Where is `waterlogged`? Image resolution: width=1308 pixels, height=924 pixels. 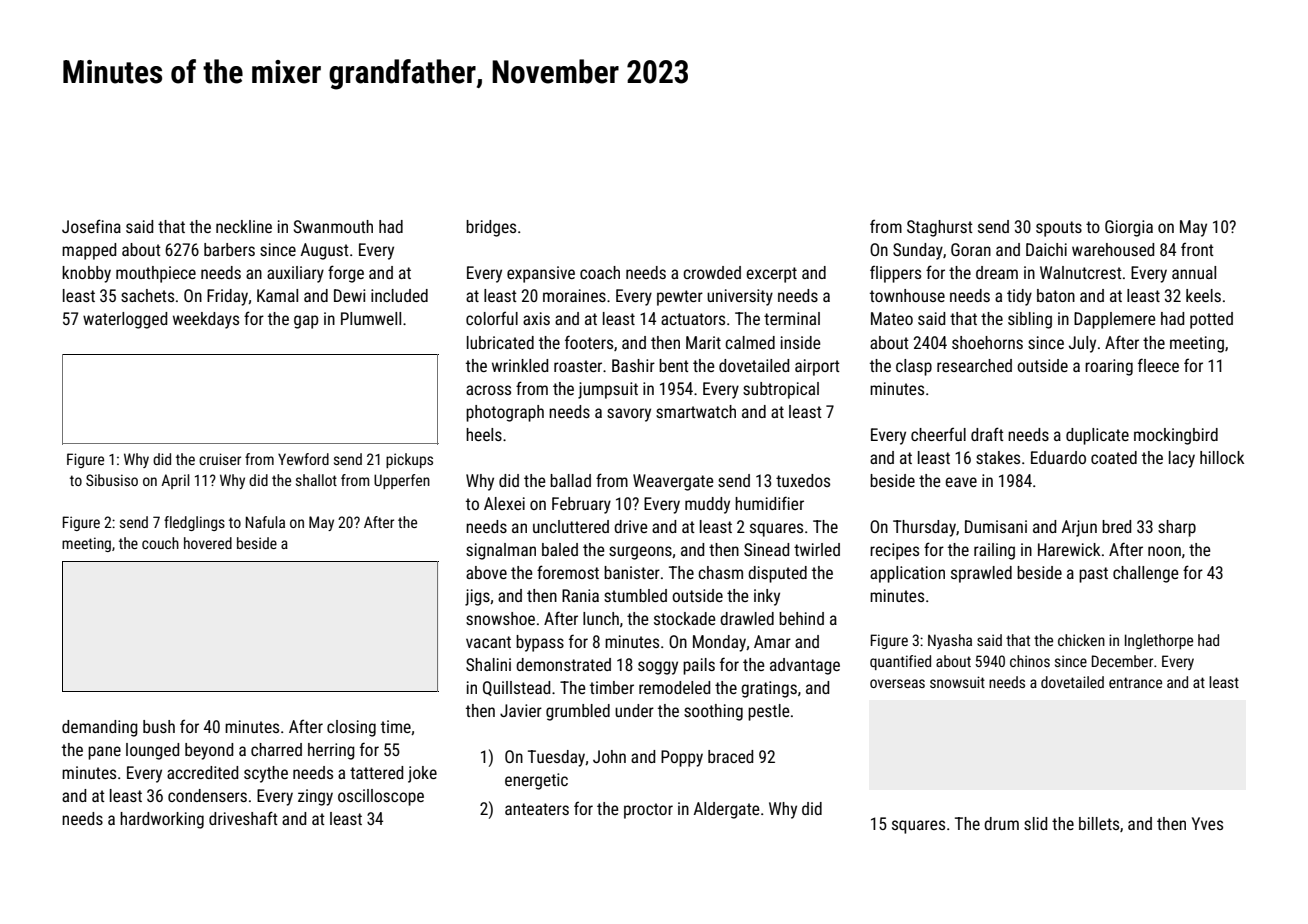 waterlogged is located at coordinates (125, 320).
